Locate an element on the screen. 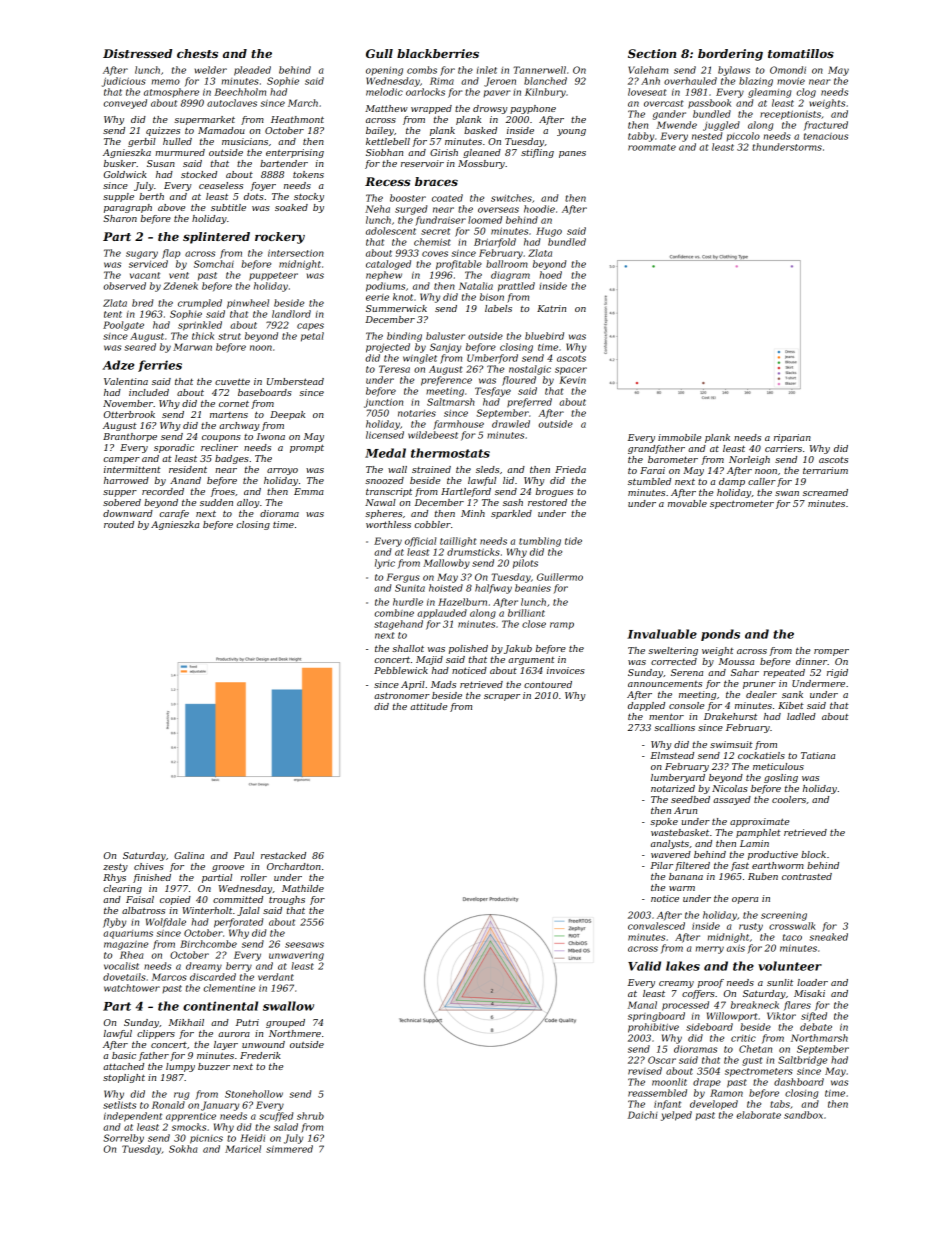  Northmere is located at coordinates (295, 1033).
